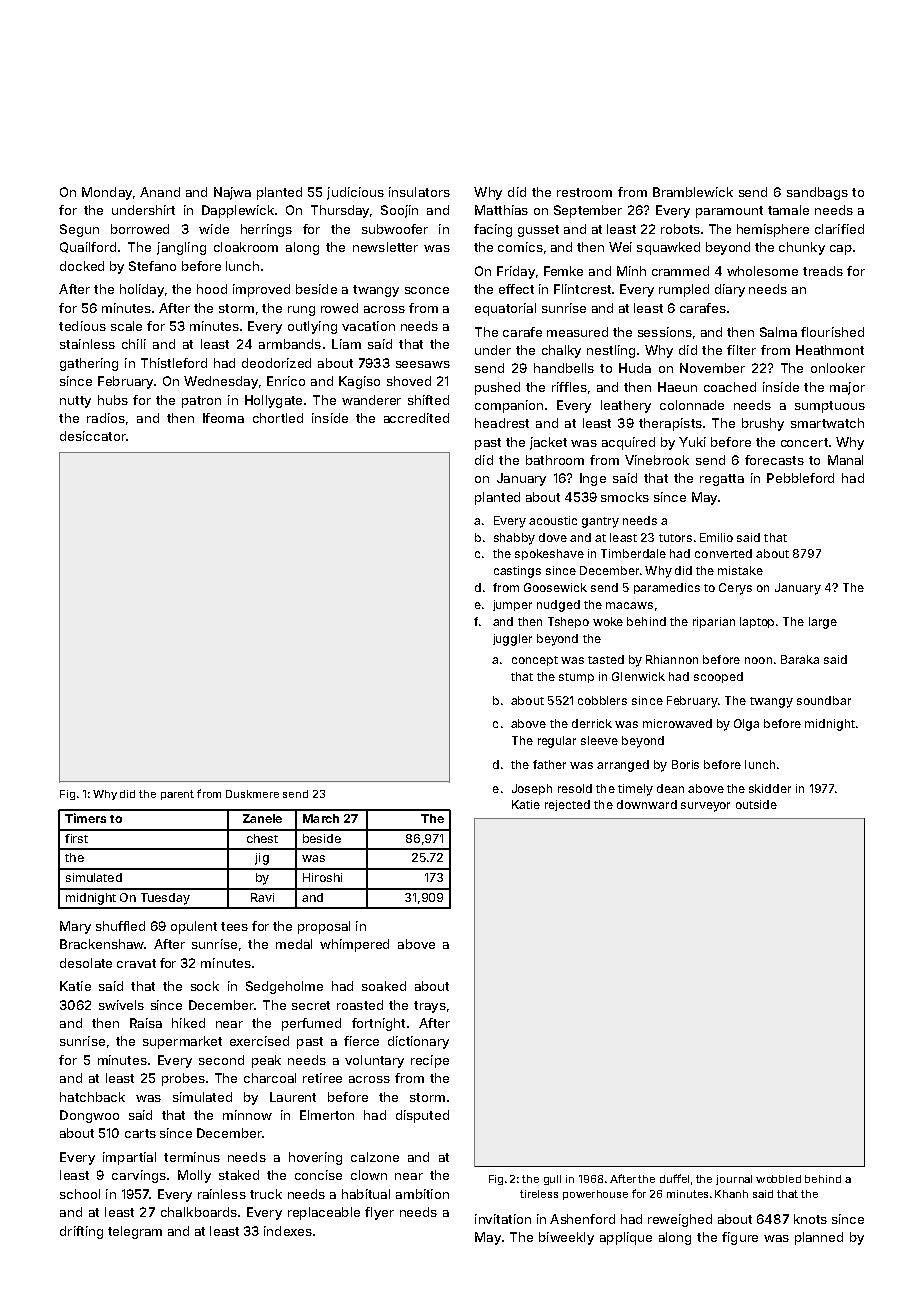 The height and width of the image is (1308, 924). I want to click on Monday, so click(107, 193).
